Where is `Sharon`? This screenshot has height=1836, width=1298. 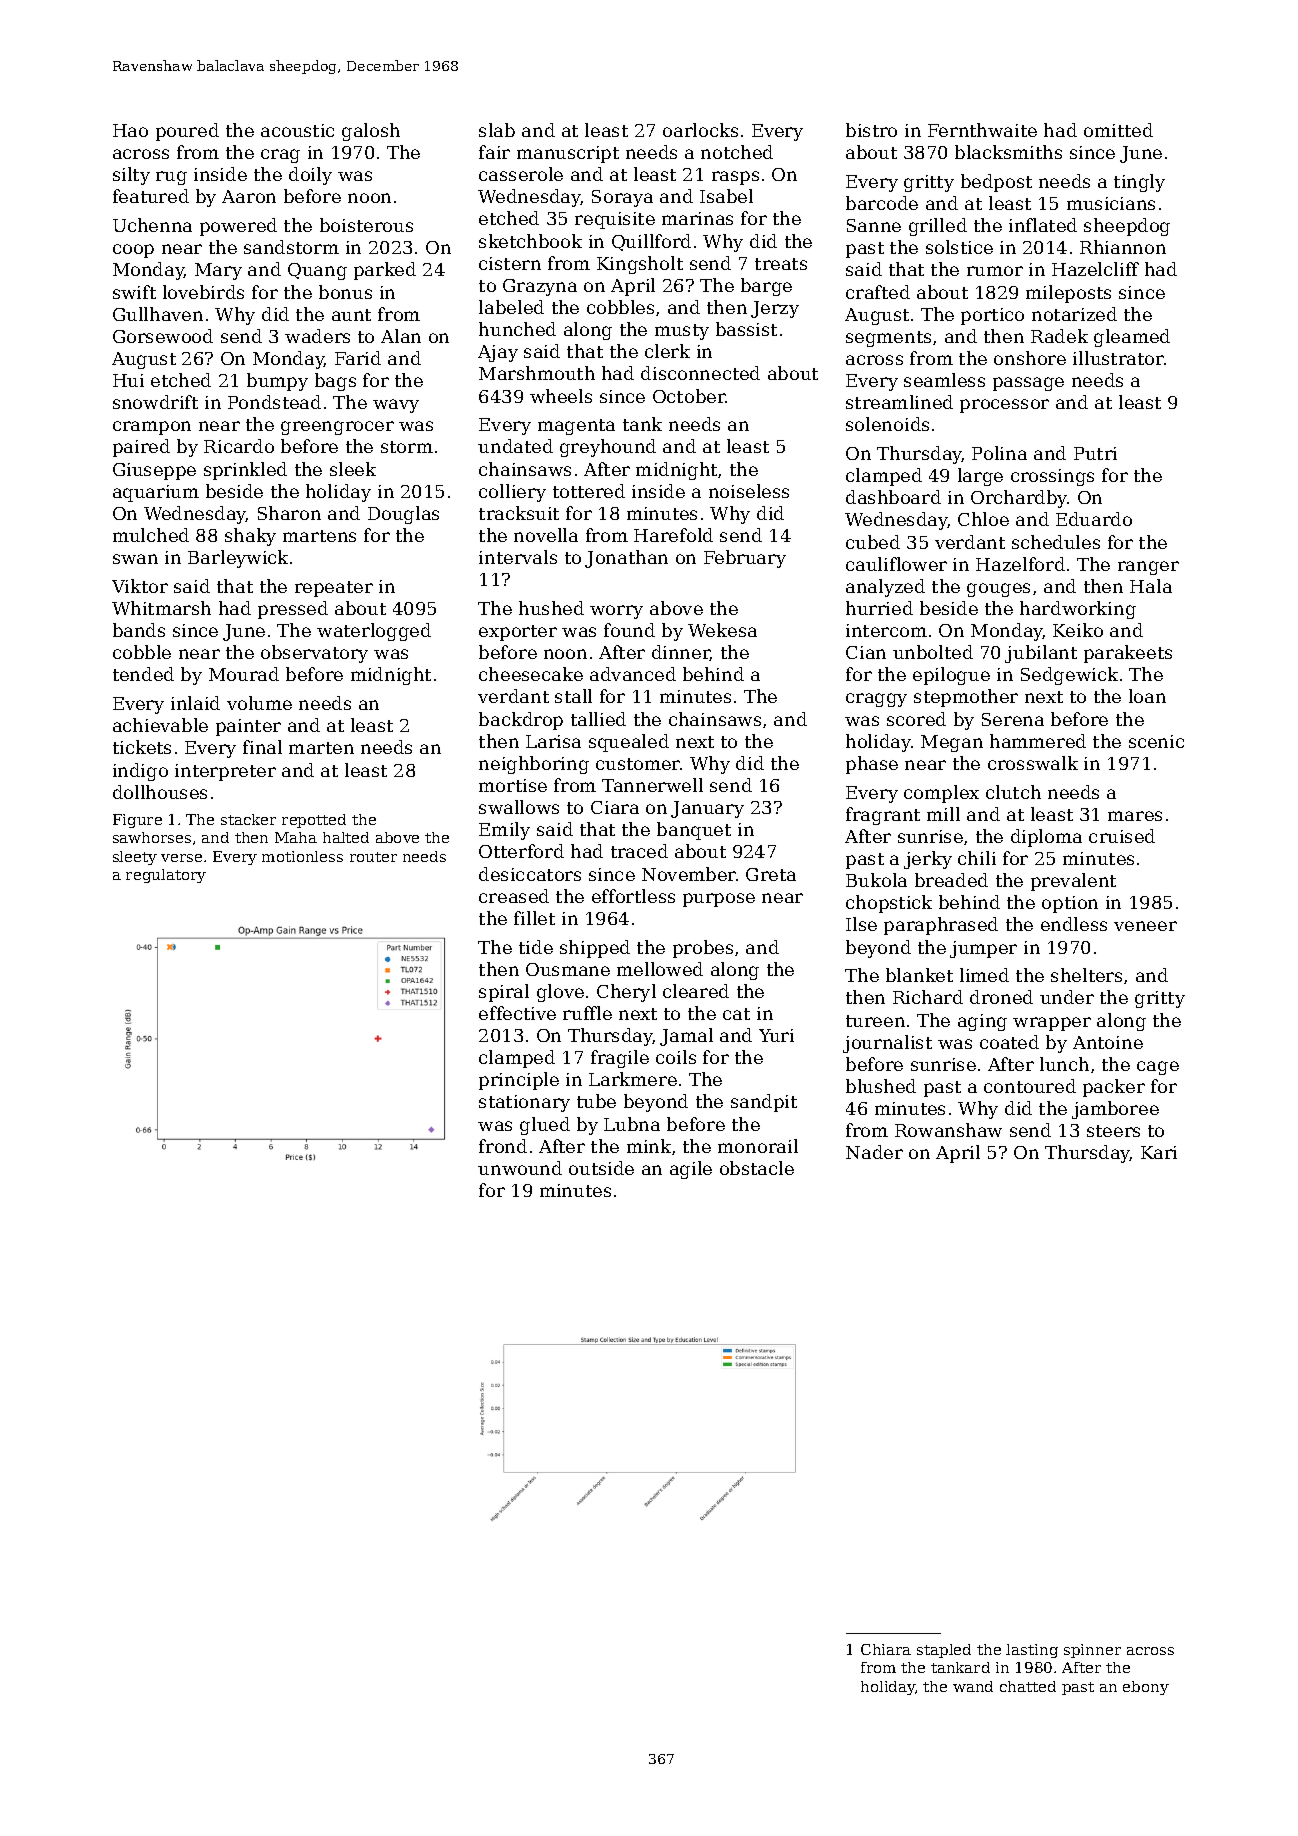
Sharon is located at coordinates (289, 513).
